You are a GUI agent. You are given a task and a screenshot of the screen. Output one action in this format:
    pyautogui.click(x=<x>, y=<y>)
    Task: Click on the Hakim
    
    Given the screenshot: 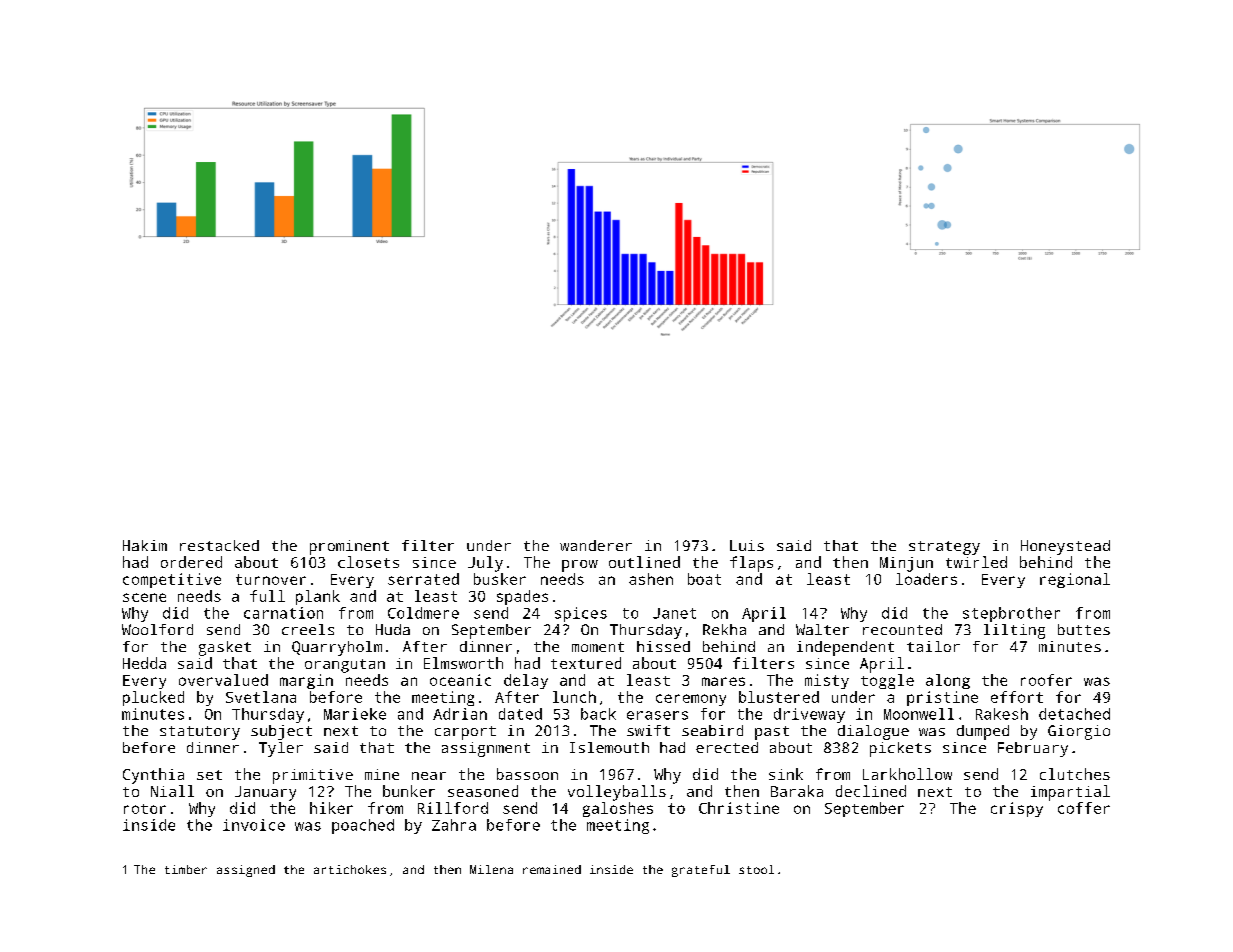 What is the action you would take?
    pyautogui.click(x=145, y=545)
